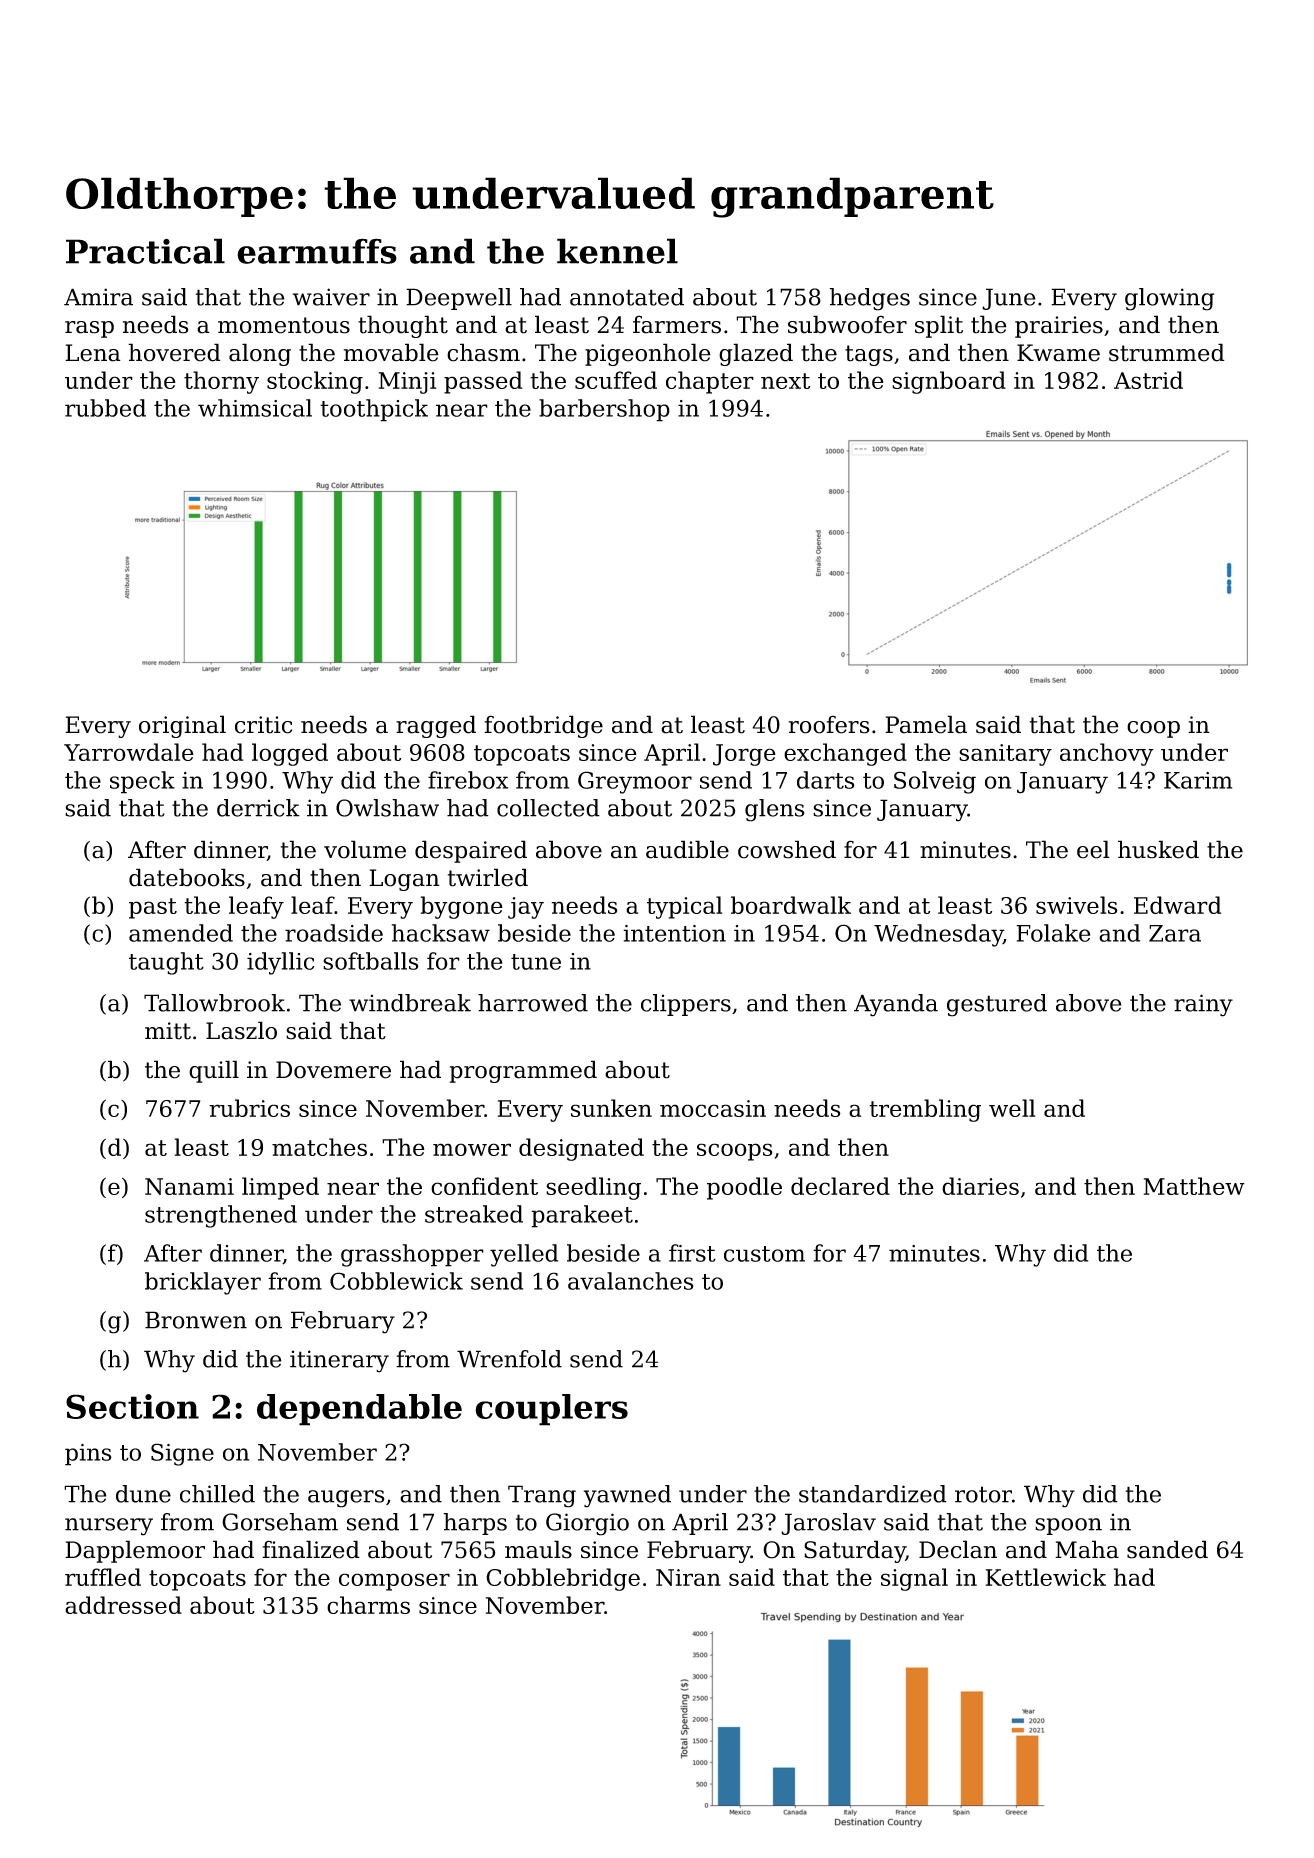  Describe the element at coordinates (926, 724) in the screenshot. I see `Pamela` at that location.
